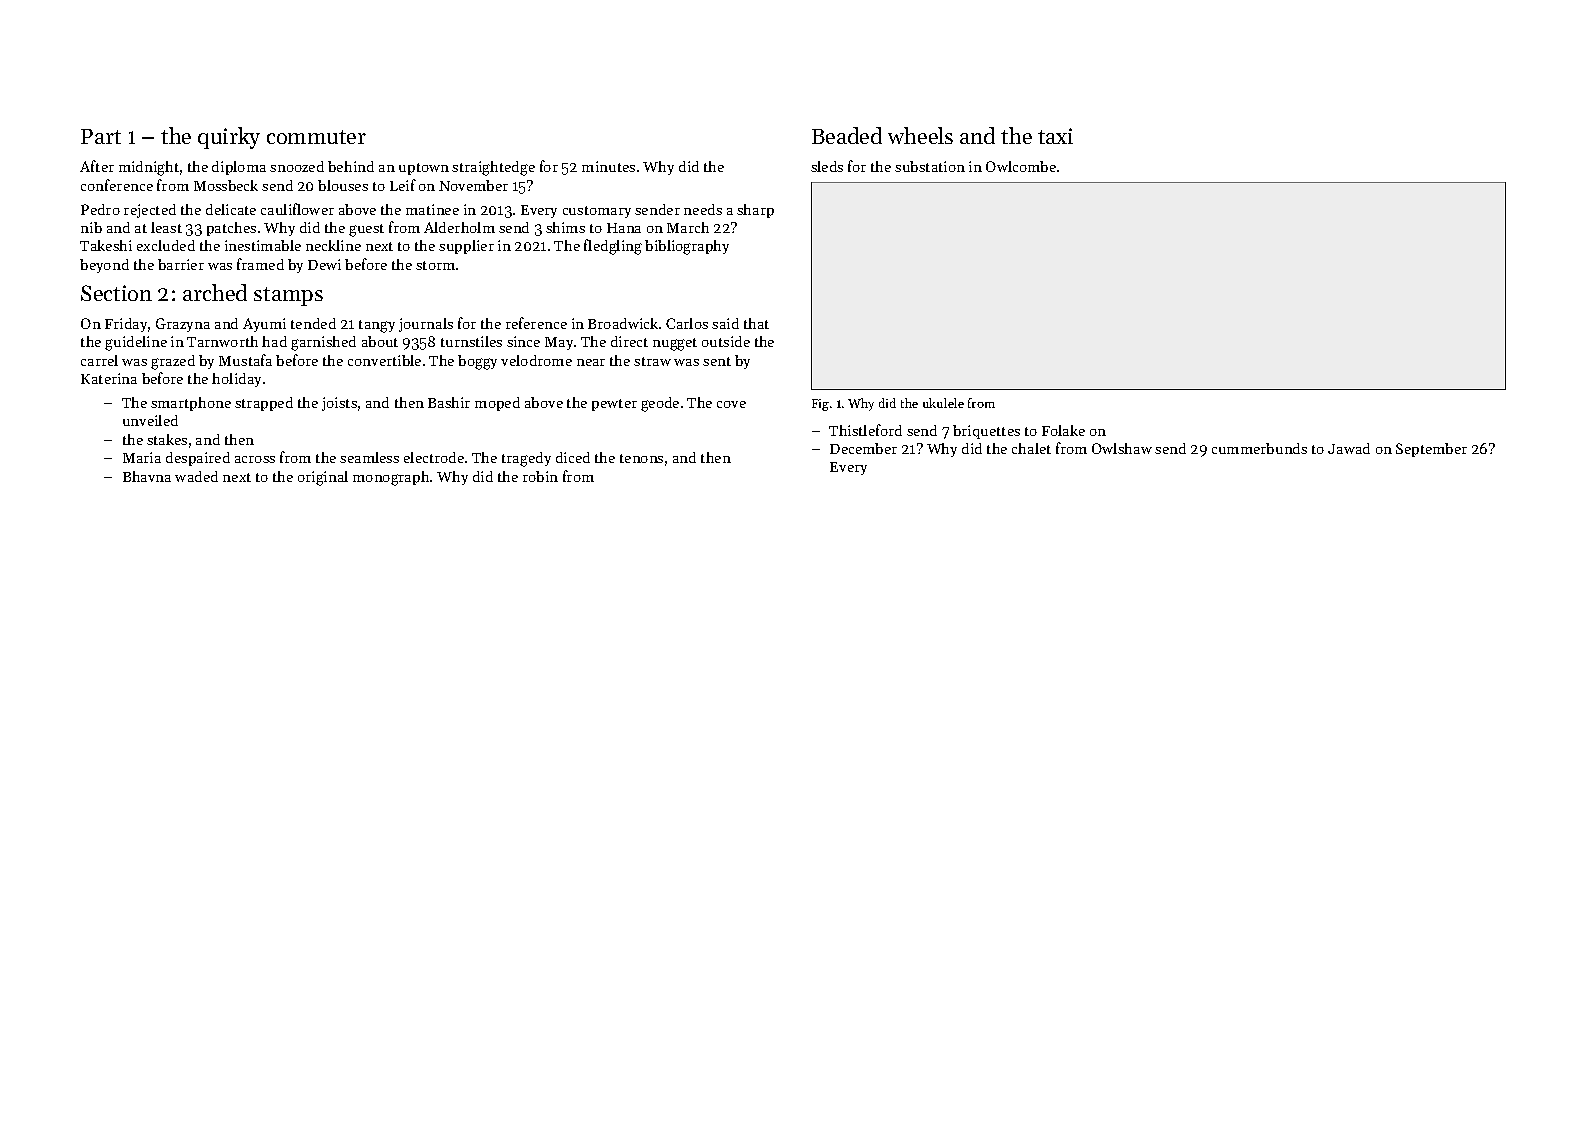 This page has height=1122, width=1587. Describe the element at coordinates (930, 166) in the page. I see `substation` at that location.
